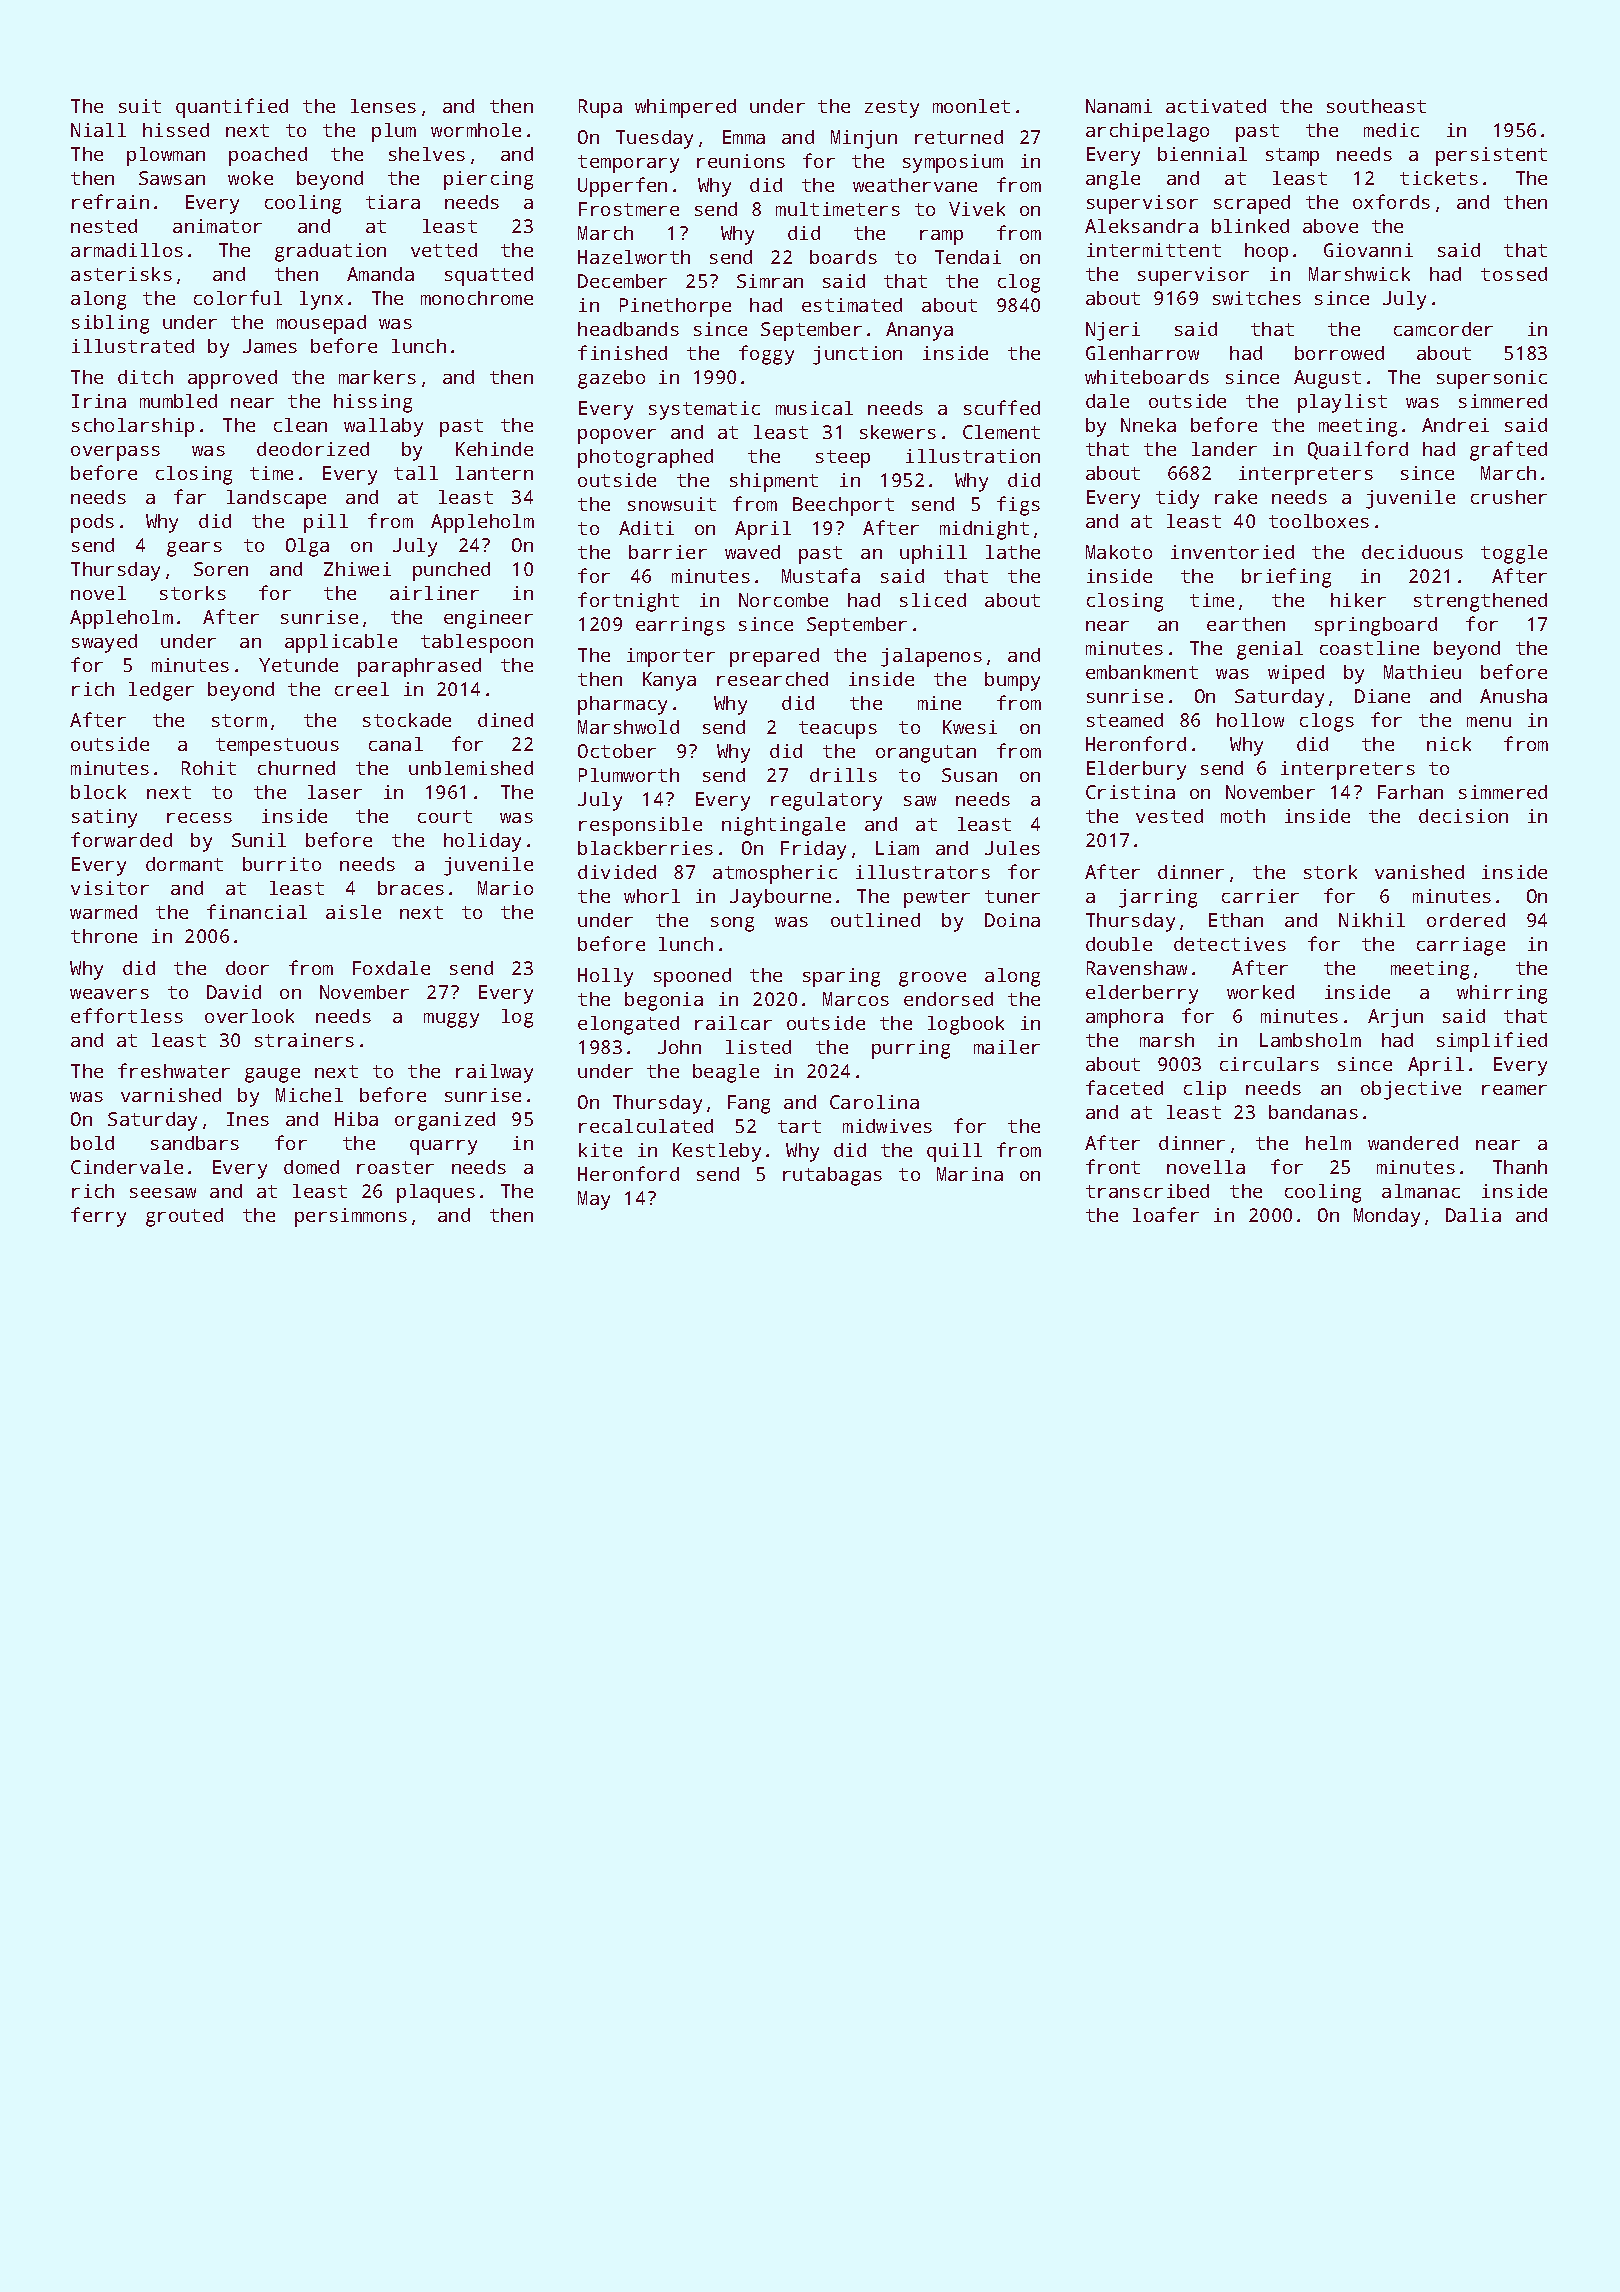  What do you see at coordinates (915, 185) in the screenshot?
I see `weathervane` at bounding box center [915, 185].
